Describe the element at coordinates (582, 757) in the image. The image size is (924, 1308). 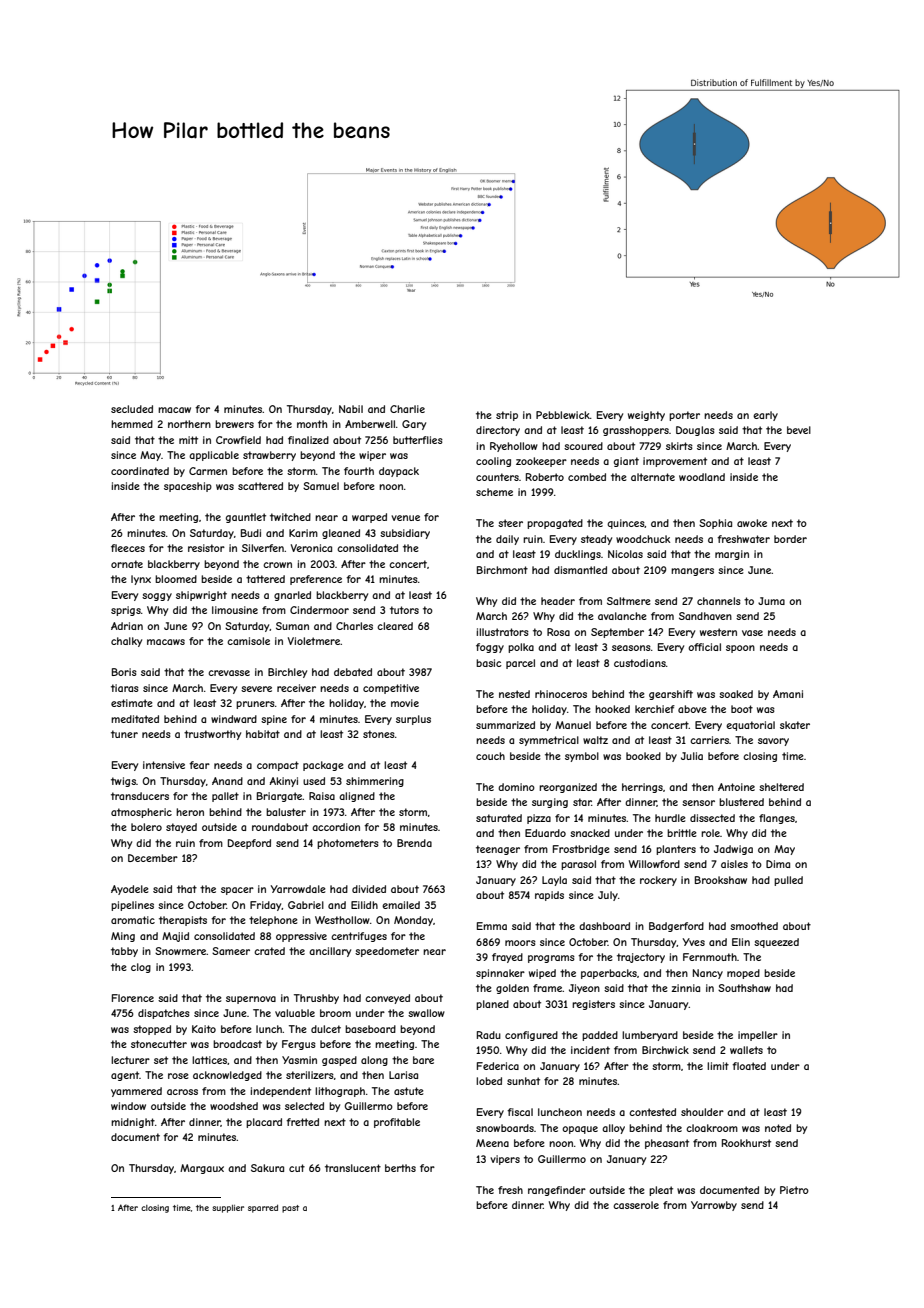
I see `symbol` at that location.
